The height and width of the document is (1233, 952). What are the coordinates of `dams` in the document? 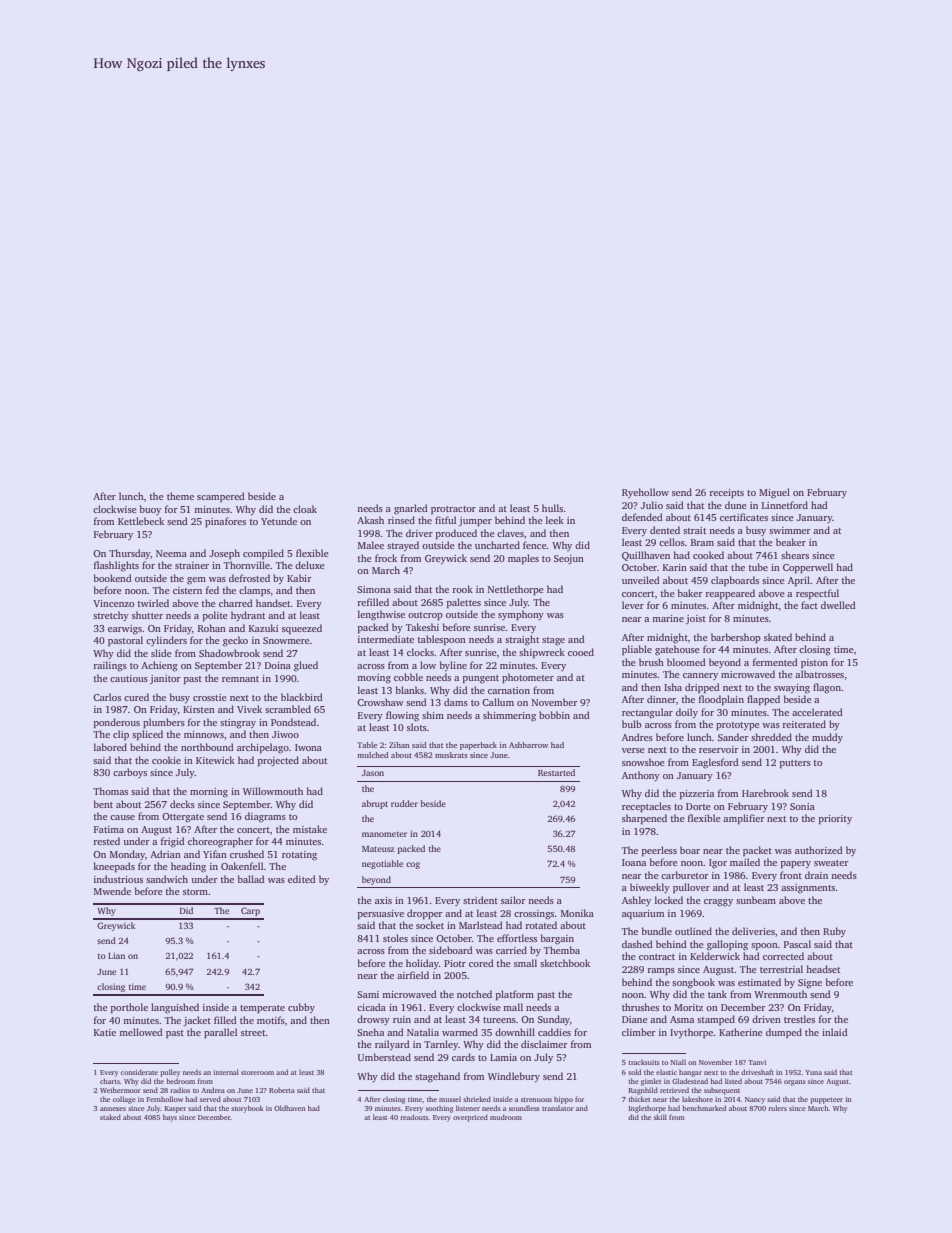 It's located at (456, 702).
